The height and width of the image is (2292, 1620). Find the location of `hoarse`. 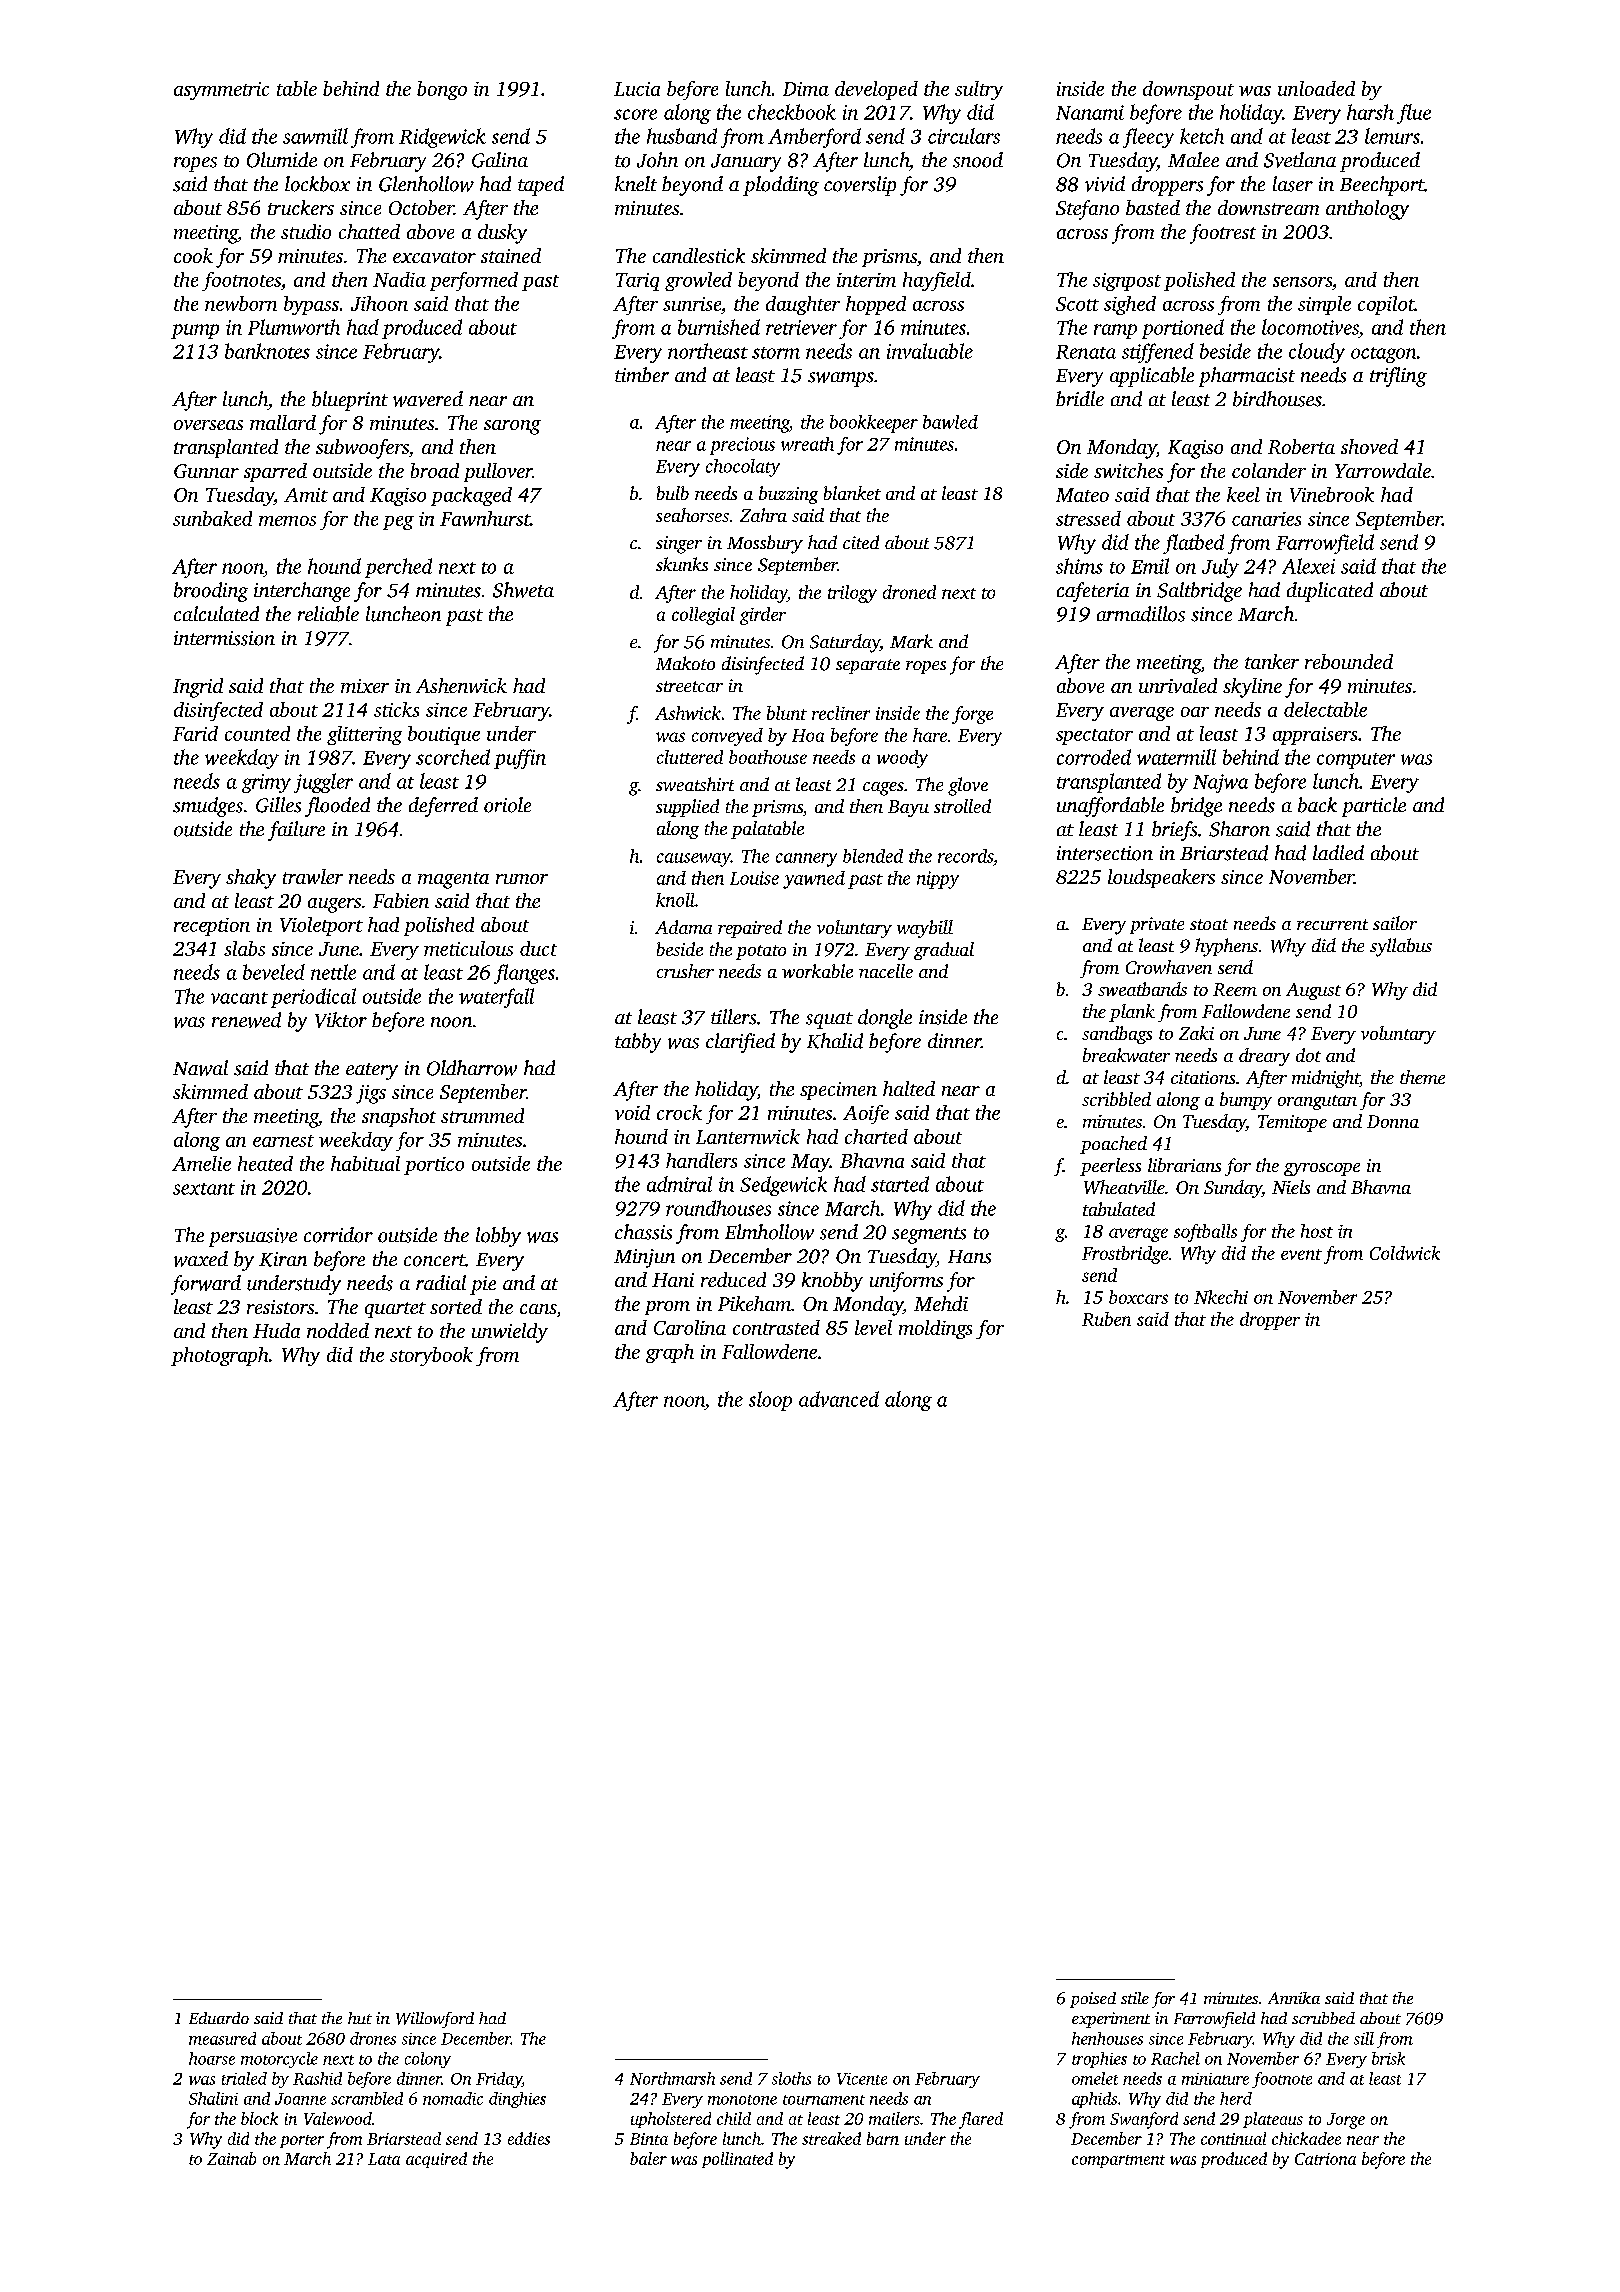

hoarse is located at coordinates (212, 2058).
